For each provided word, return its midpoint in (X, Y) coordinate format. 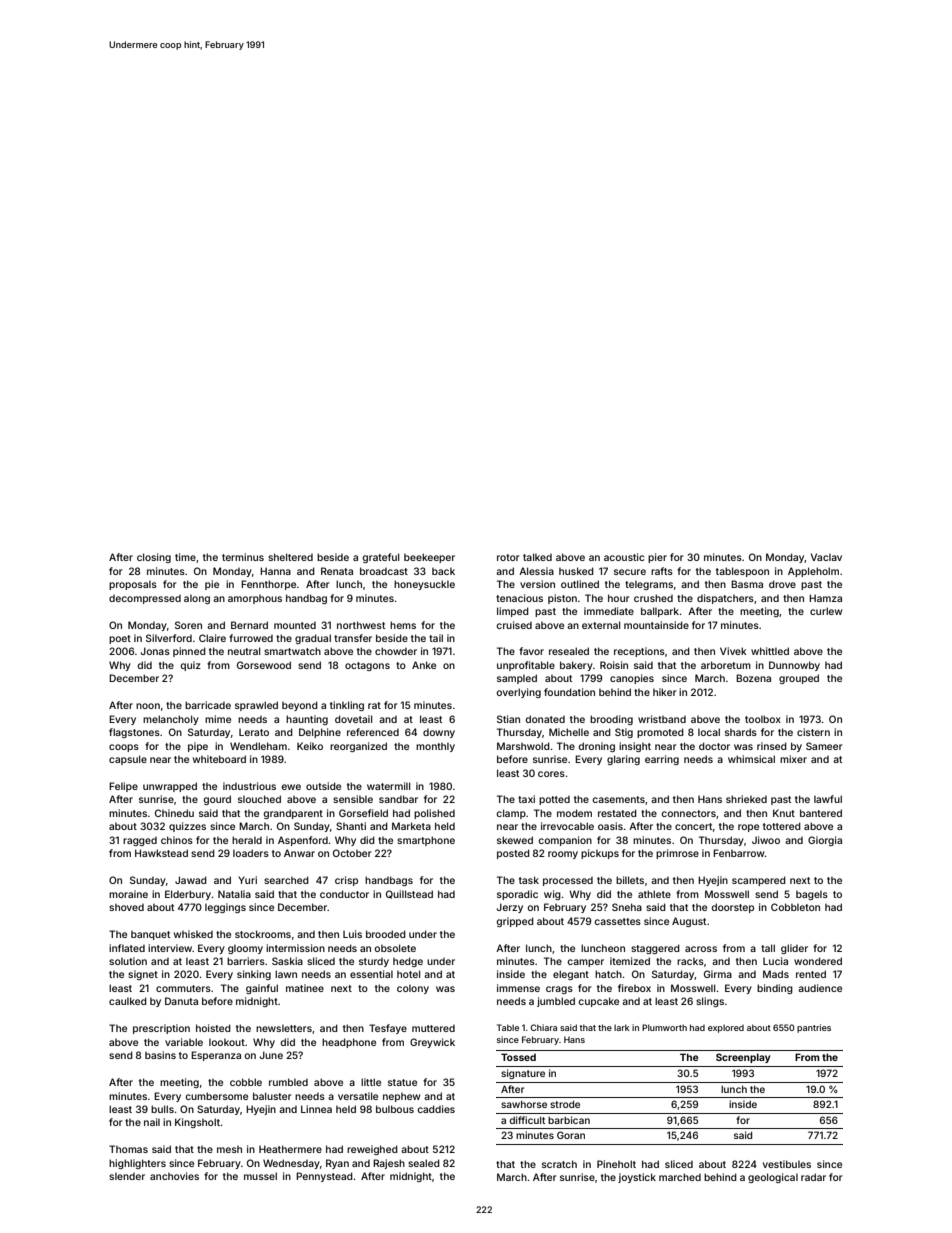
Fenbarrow (738, 853)
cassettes (617, 921)
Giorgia (825, 841)
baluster (272, 1096)
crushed (653, 598)
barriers (246, 961)
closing (154, 558)
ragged (140, 841)
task (529, 880)
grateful (380, 558)
